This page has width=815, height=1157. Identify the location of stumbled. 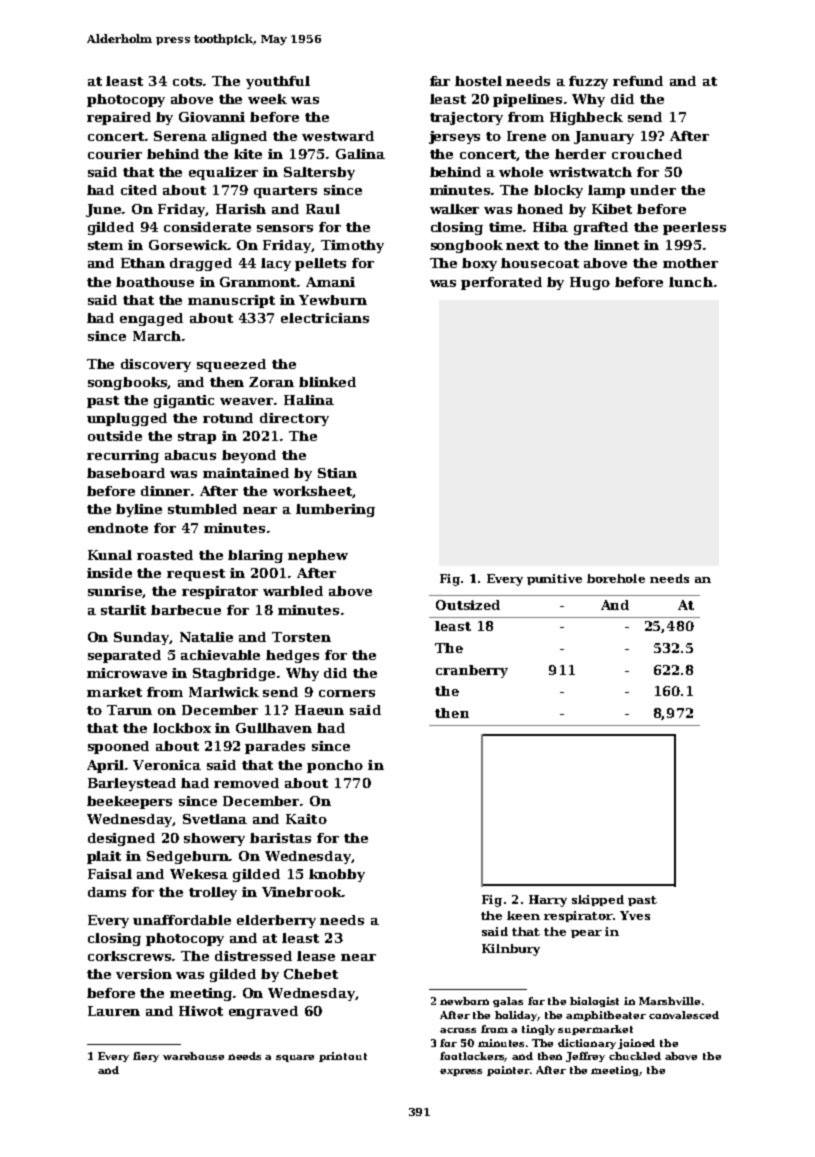
(202, 509).
